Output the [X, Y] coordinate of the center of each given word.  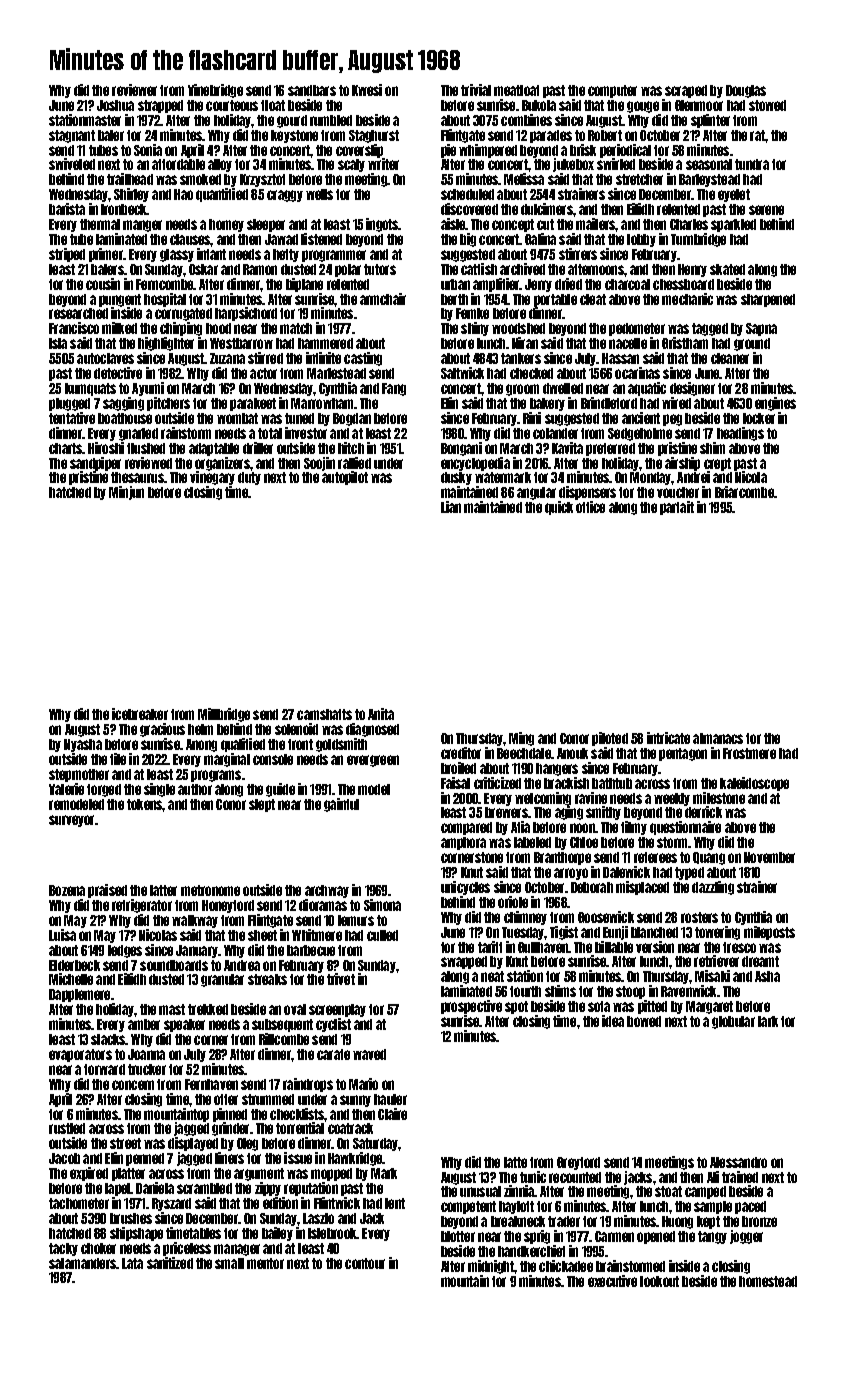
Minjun [126, 493]
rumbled [331, 120]
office [590, 507]
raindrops [308, 1085]
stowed [767, 105]
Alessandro [738, 1162]
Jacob [64, 1158]
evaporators [80, 1055]
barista [67, 209]
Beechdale [524, 753]
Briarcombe [744, 492]
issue [298, 1158]
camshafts [324, 714]
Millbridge [224, 715]
